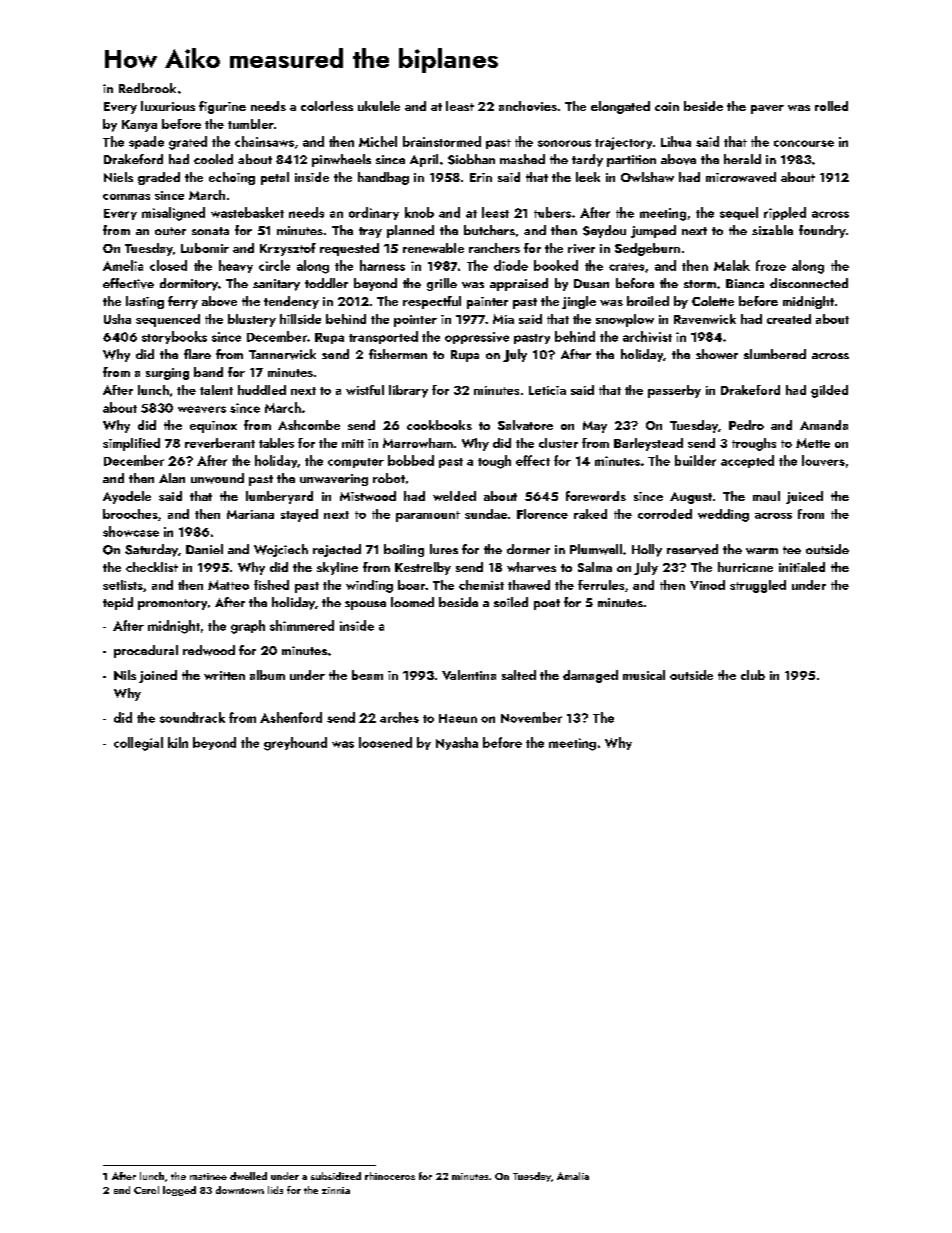 The image size is (952, 1233). What do you see at coordinates (477, 338) in the image?
I see `oppressive` at bounding box center [477, 338].
